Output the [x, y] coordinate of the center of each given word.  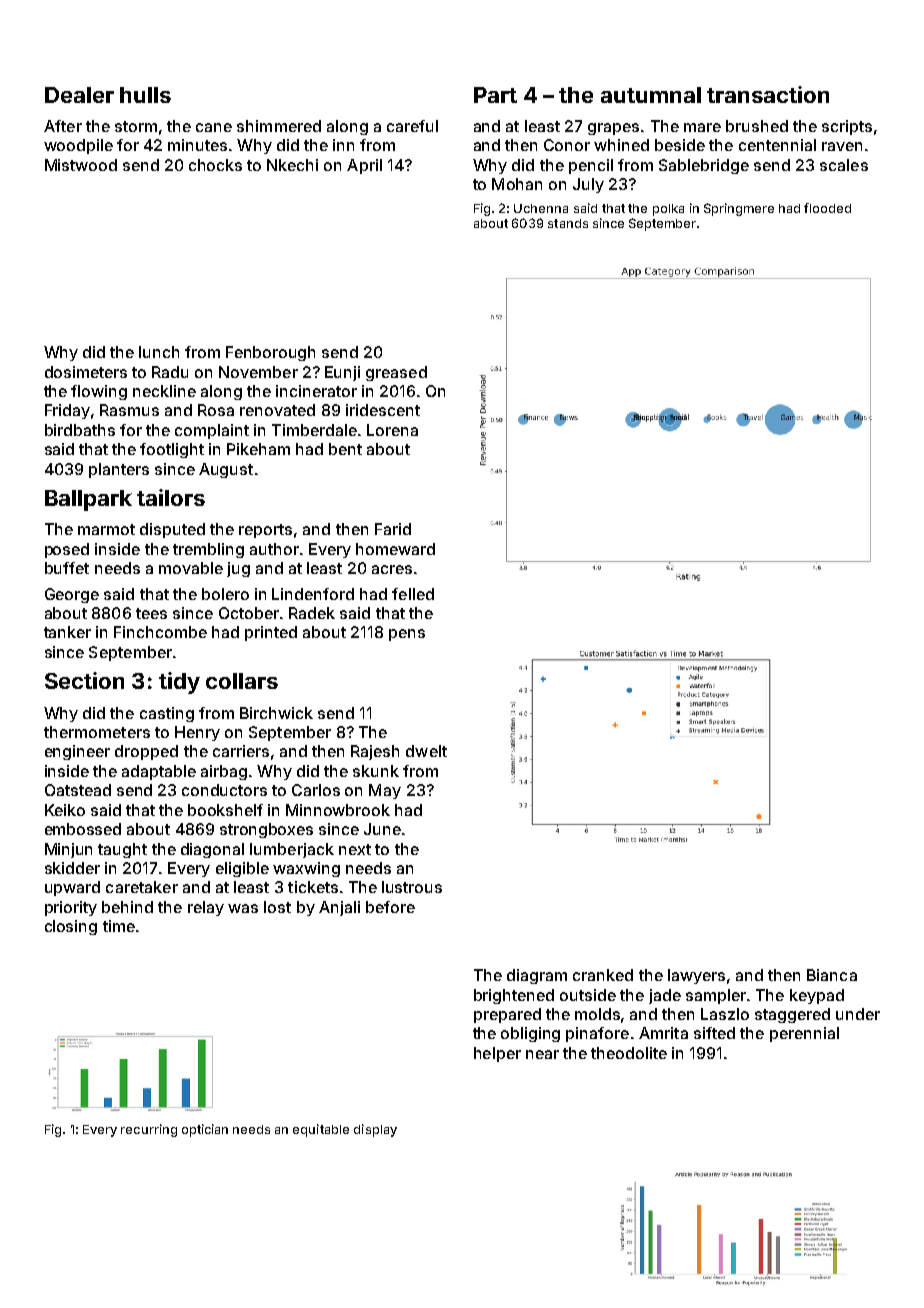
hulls [145, 95]
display [375, 1130]
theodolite [629, 1053]
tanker [67, 632]
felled [413, 594]
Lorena [392, 430]
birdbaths [80, 430]
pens [407, 635]
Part [495, 95]
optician [205, 1130]
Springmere [739, 209]
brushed [757, 126]
